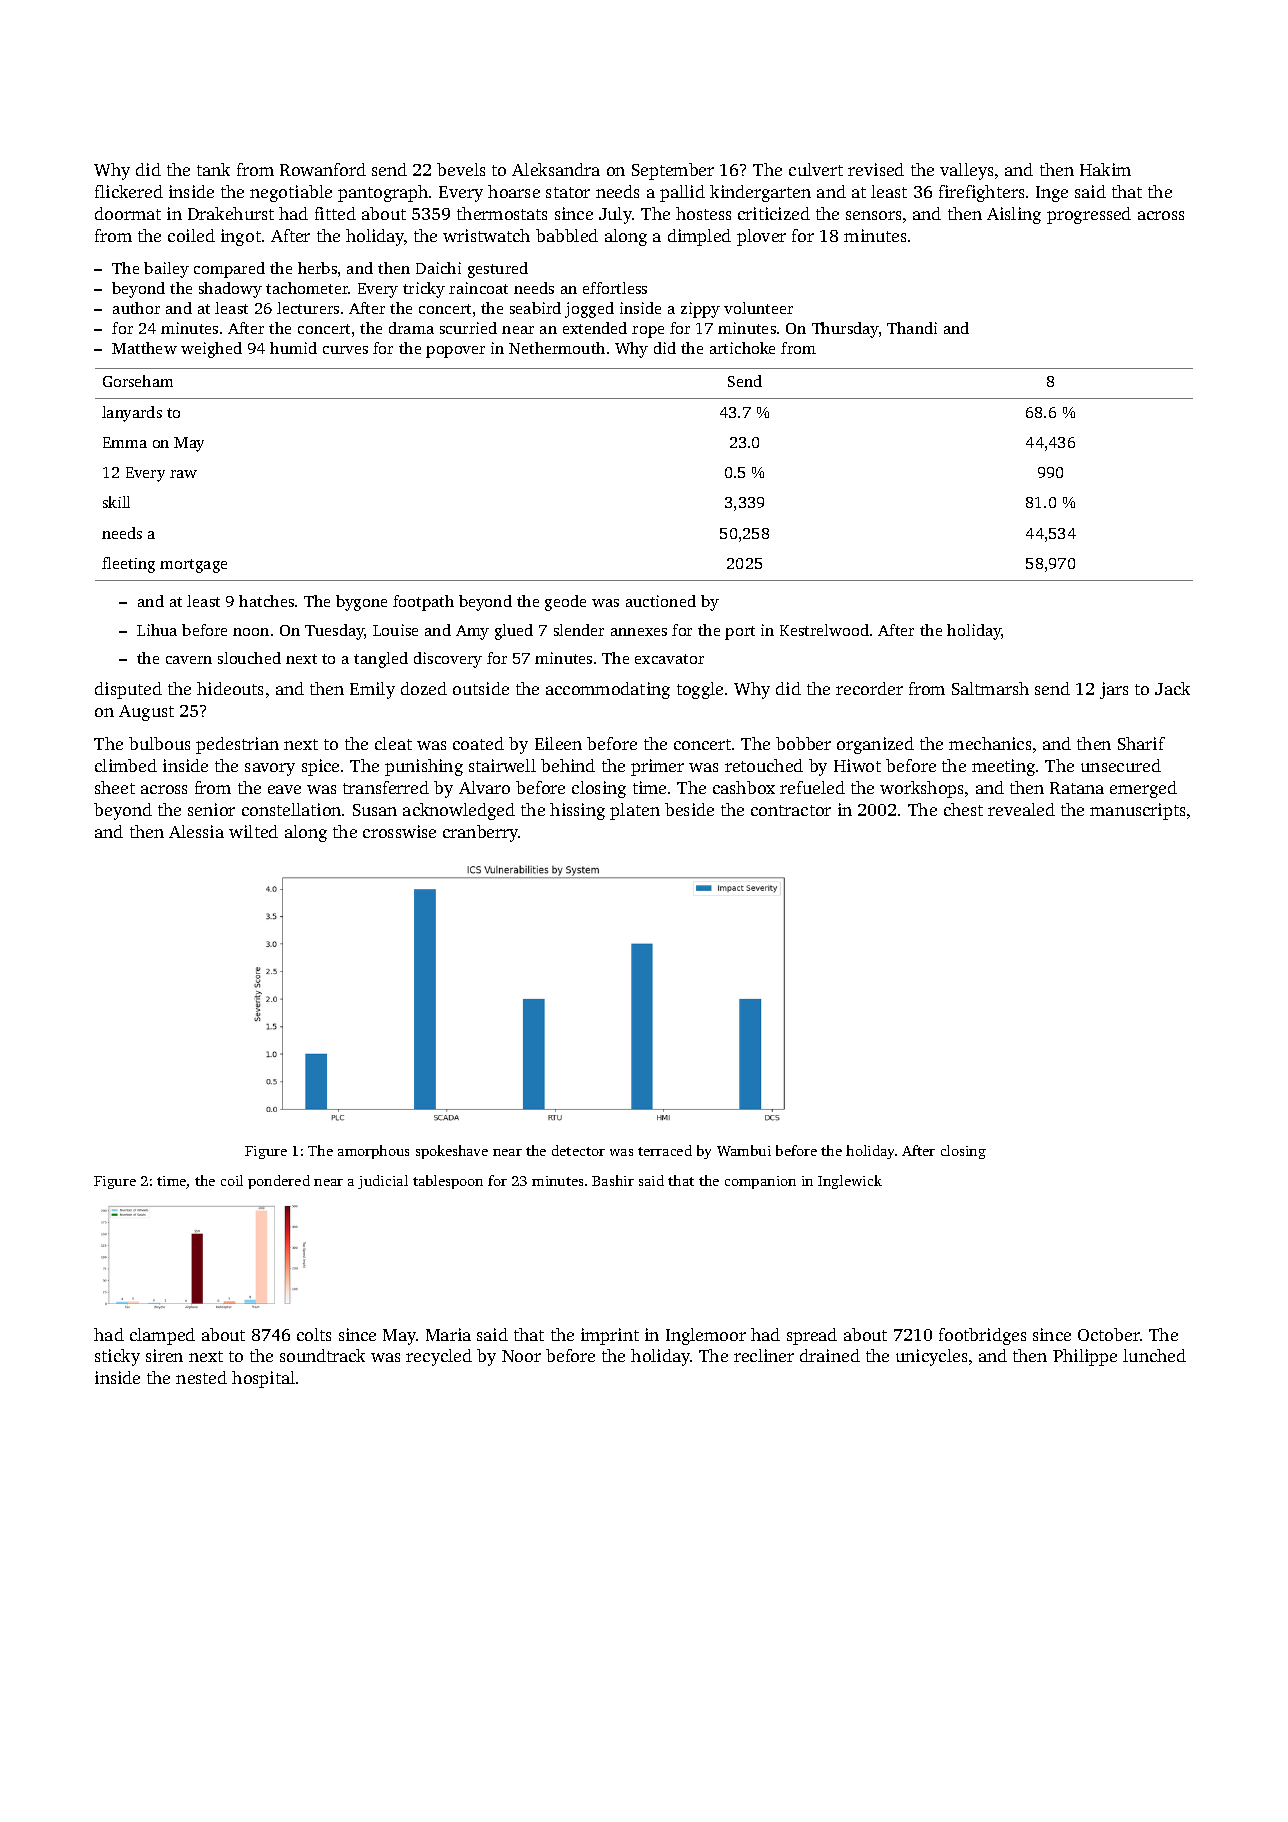 This page has width=1288, height=1822. Describe the element at coordinates (665, 1150) in the page. I see `terraced` at that location.
